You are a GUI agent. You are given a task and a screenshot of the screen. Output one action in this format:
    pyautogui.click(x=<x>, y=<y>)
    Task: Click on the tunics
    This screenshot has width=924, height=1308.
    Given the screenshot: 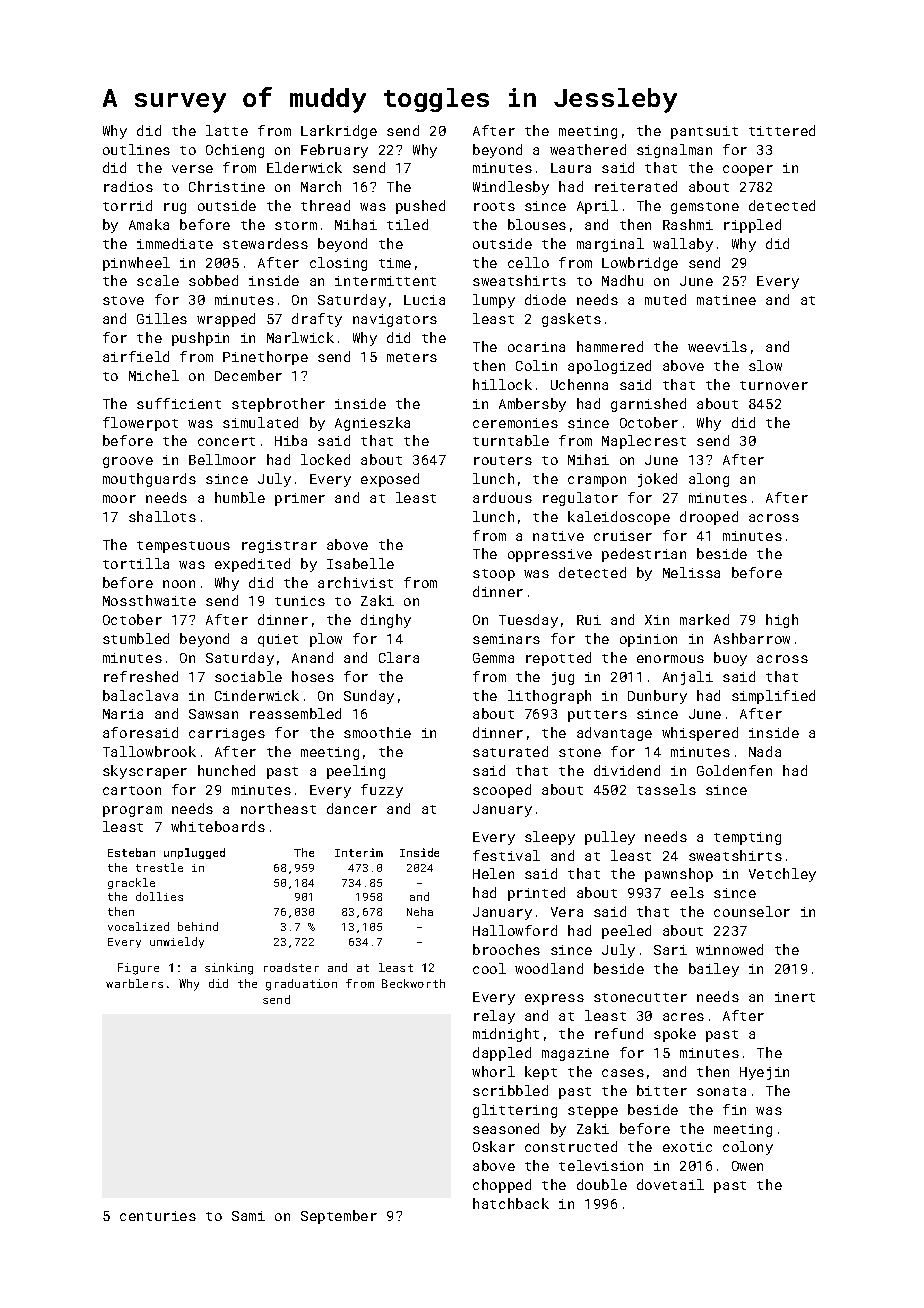 What is the action you would take?
    pyautogui.click(x=300, y=601)
